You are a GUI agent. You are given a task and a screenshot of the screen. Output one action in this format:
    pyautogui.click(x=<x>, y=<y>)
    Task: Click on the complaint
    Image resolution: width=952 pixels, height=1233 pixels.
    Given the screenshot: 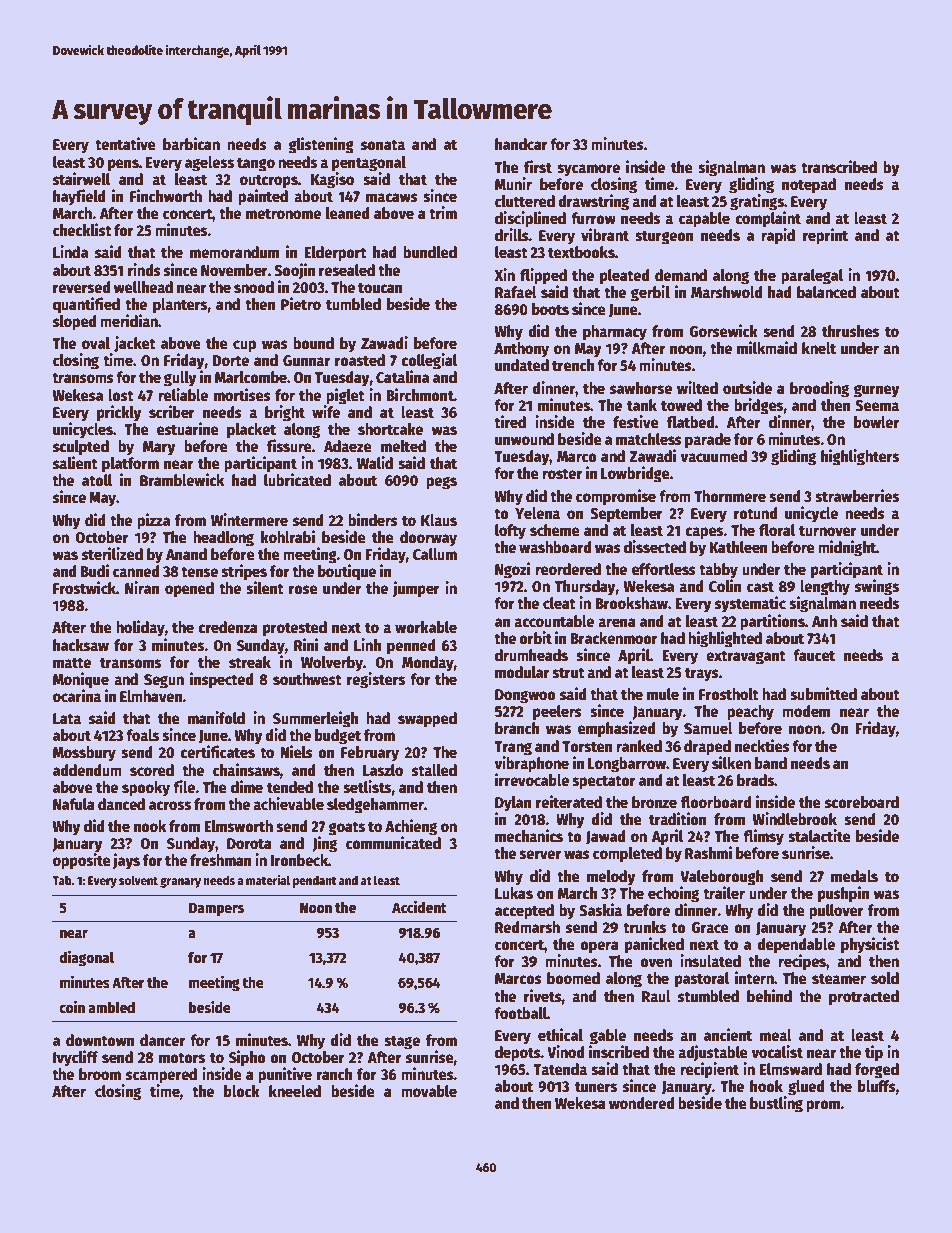 What is the action you would take?
    pyautogui.click(x=768, y=219)
